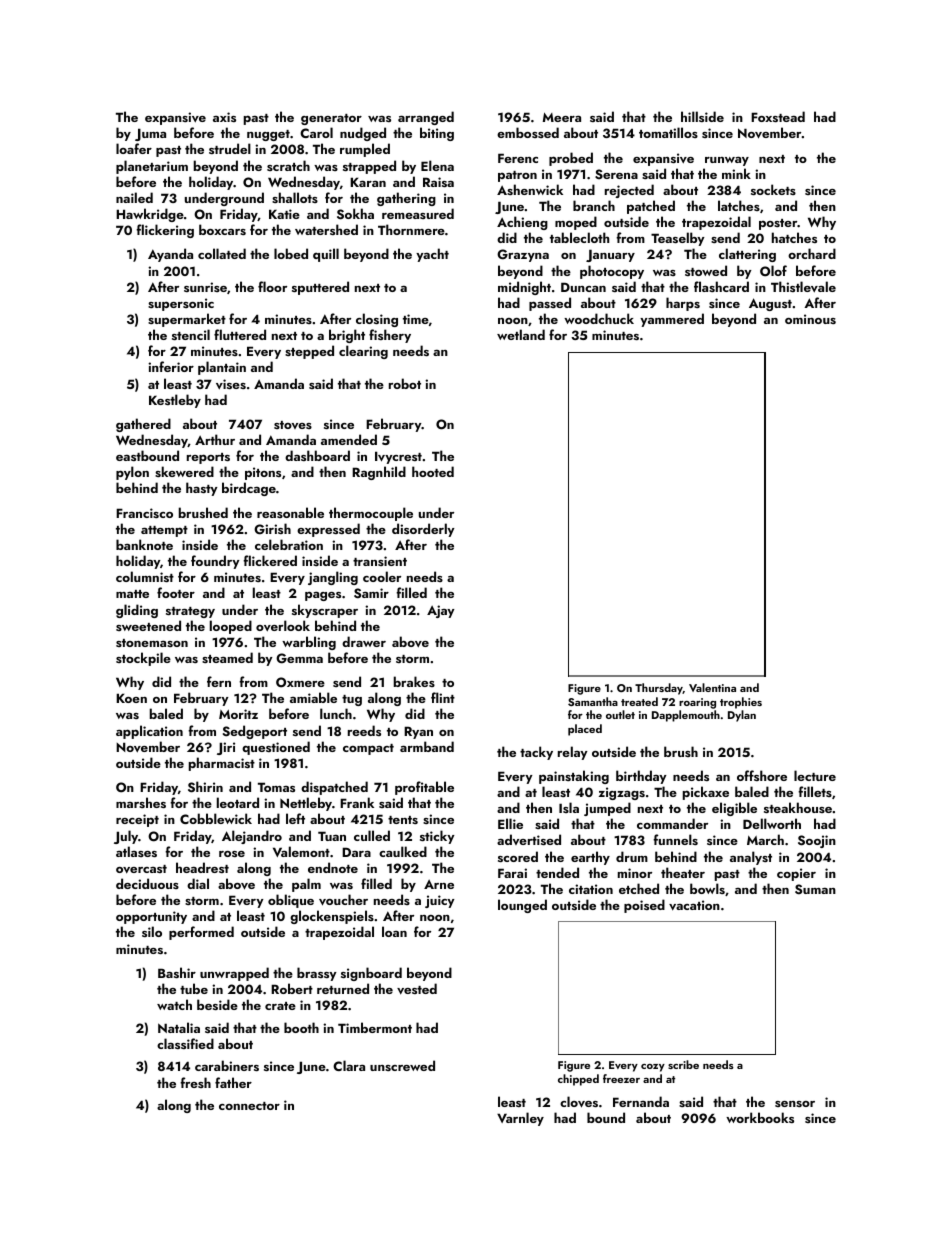 The width and height of the screenshot is (952, 1233). What do you see at coordinates (741, 703) in the screenshot?
I see `trophies` at bounding box center [741, 703].
